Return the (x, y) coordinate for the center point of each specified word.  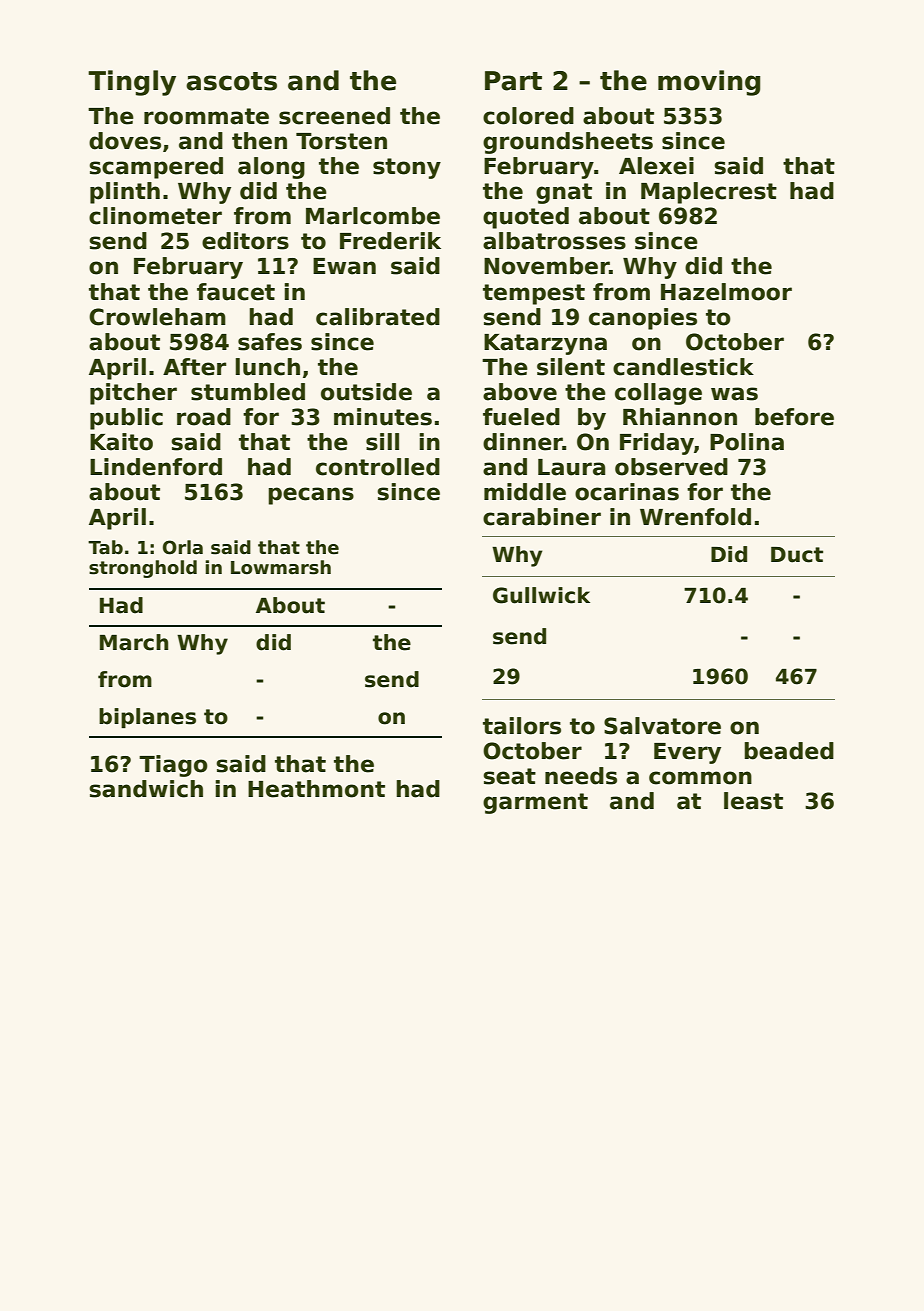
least (753, 801)
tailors (522, 726)
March (134, 642)
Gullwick (541, 595)
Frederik (390, 241)
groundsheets (568, 143)
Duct (797, 555)
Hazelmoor (726, 292)
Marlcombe (373, 216)
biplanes (147, 718)
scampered (156, 168)
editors (245, 241)
